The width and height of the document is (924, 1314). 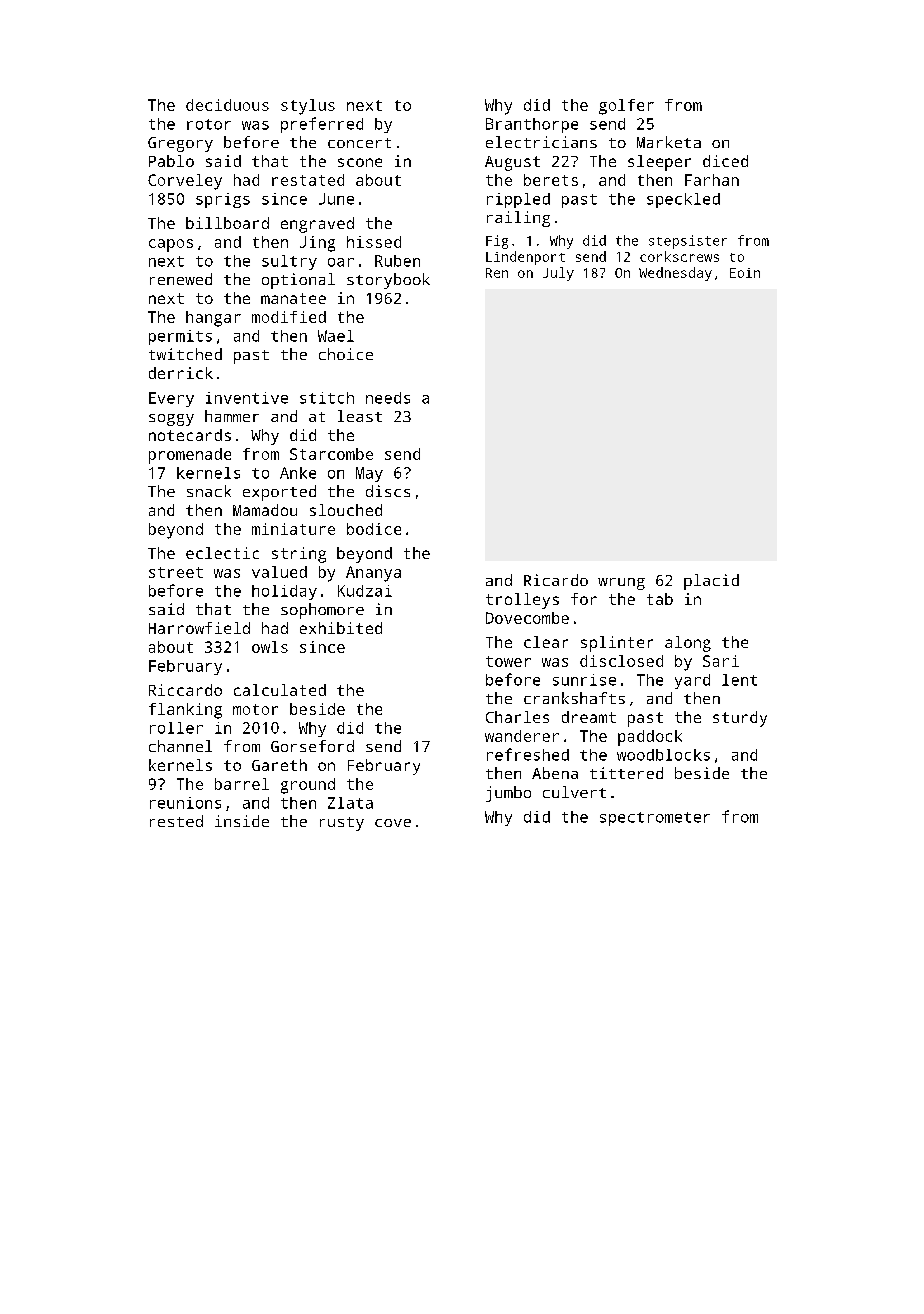 What do you see at coordinates (388, 491) in the document?
I see `discs` at bounding box center [388, 491].
